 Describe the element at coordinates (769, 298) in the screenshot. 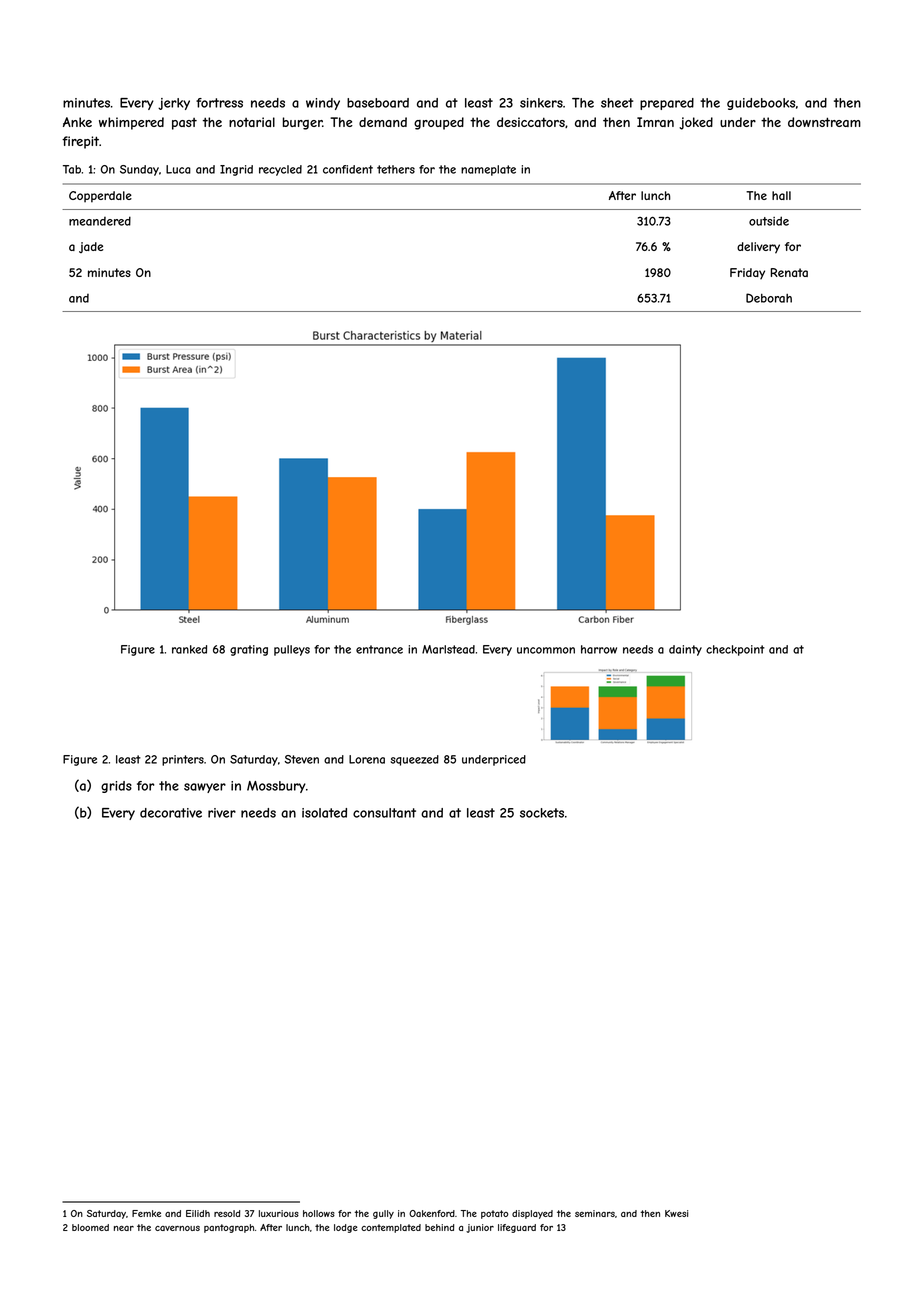

I see `Deborah` at that location.
